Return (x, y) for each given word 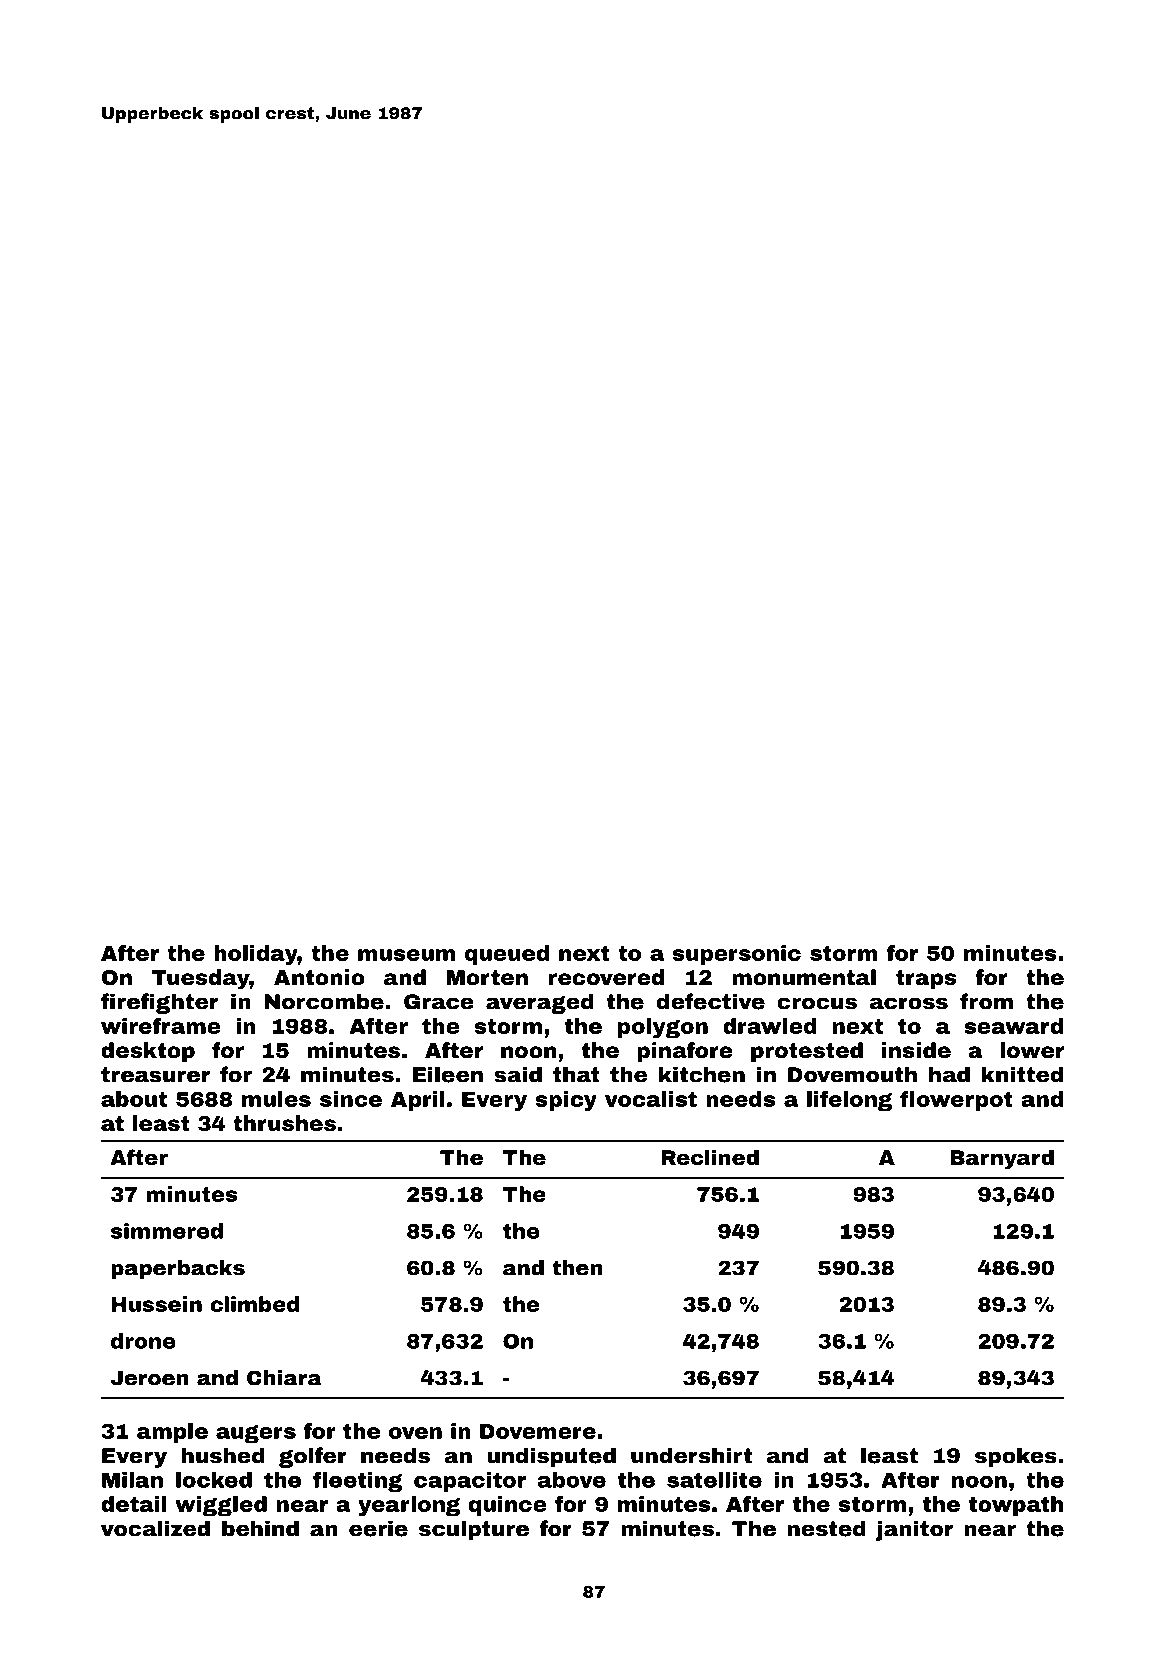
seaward (1013, 1026)
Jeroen (150, 1378)
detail (134, 1504)
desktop (148, 1052)
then (577, 1268)
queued (507, 955)
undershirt (691, 1455)
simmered (167, 1231)
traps (926, 979)
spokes (1016, 1457)
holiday (256, 955)
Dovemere (538, 1431)
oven (415, 1433)
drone (143, 1341)
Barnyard (1002, 1159)
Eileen (448, 1074)
